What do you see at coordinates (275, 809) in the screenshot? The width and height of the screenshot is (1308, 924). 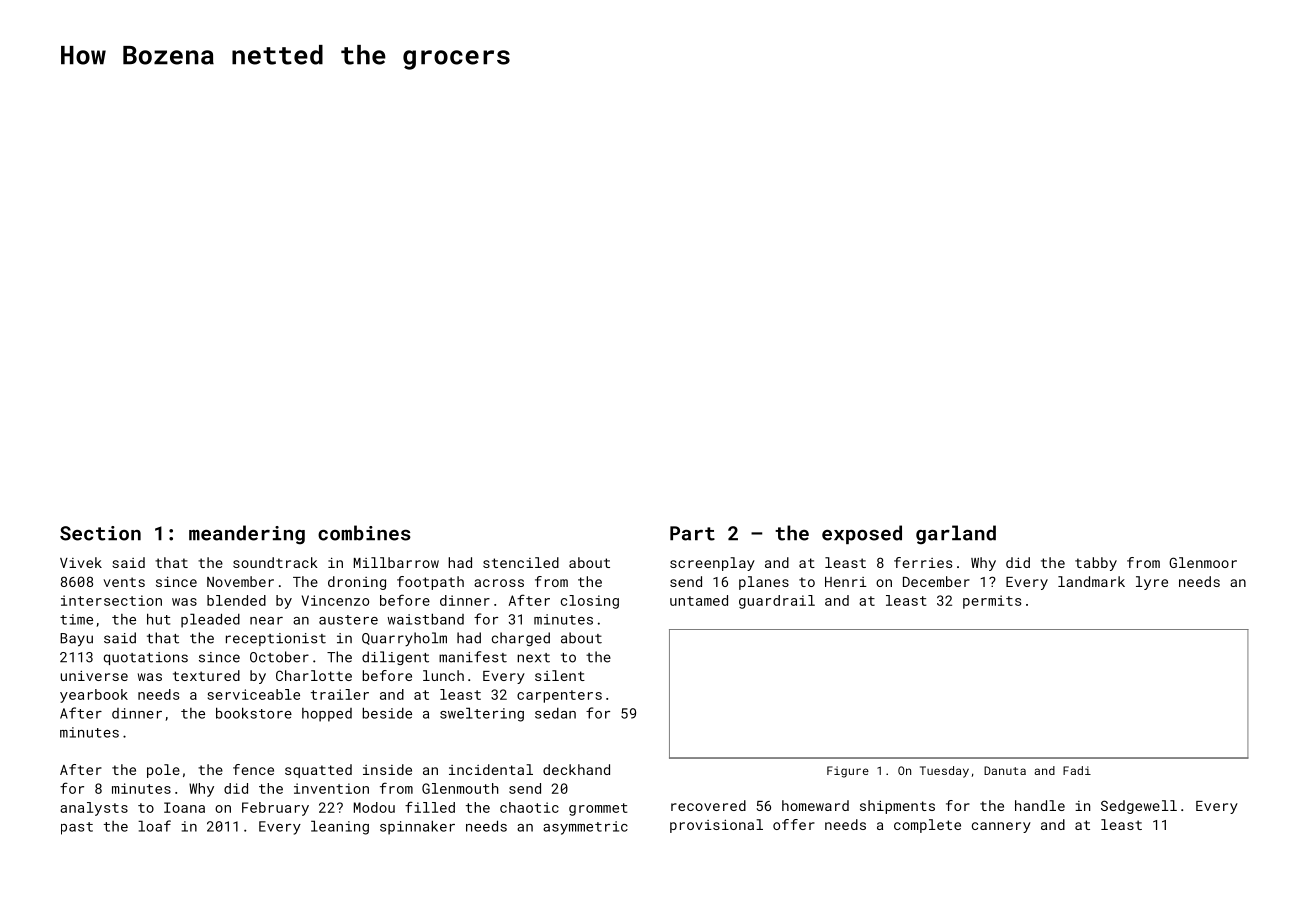 I see `February` at bounding box center [275, 809].
